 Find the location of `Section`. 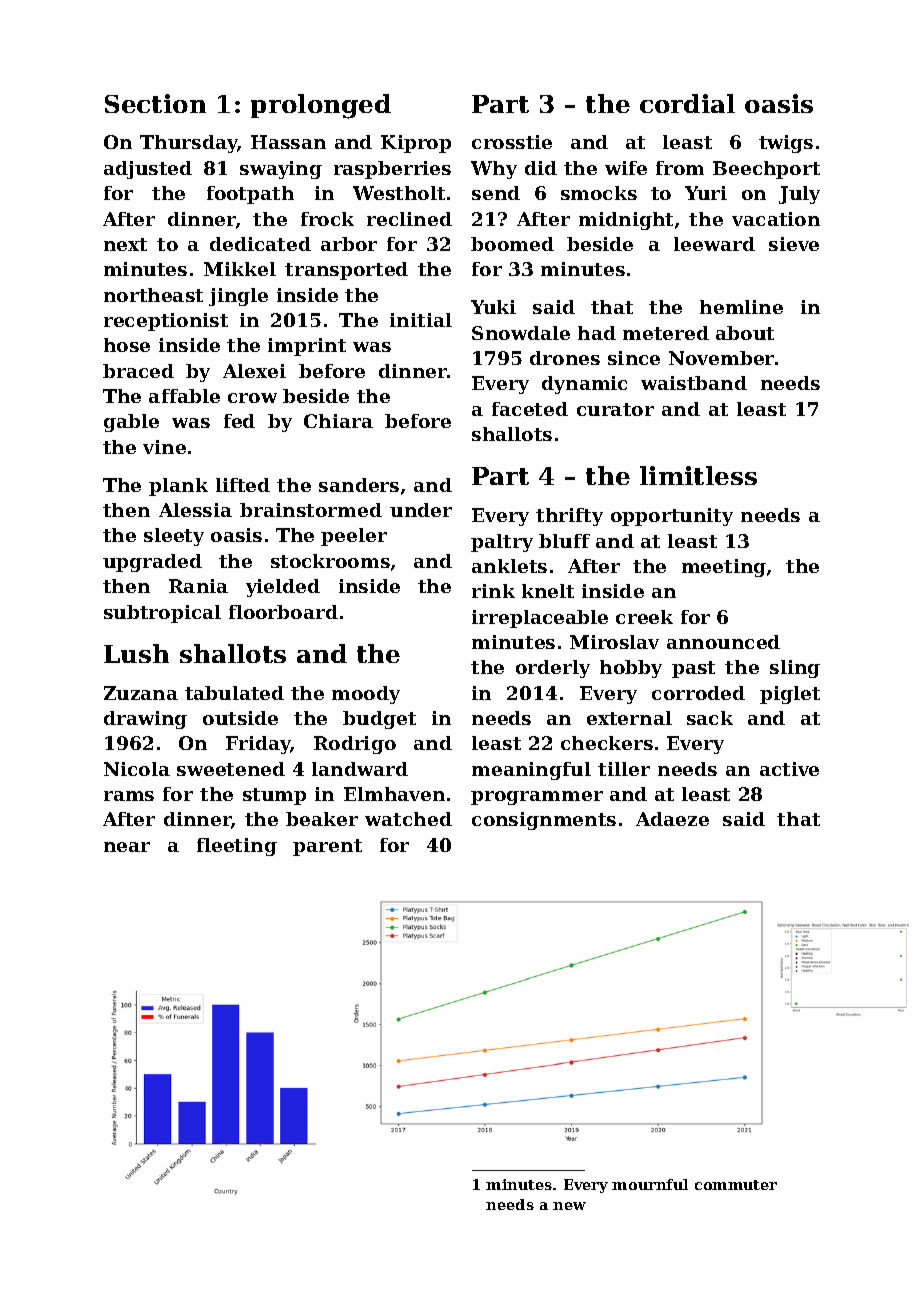

Section is located at coordinates (155, 103).
